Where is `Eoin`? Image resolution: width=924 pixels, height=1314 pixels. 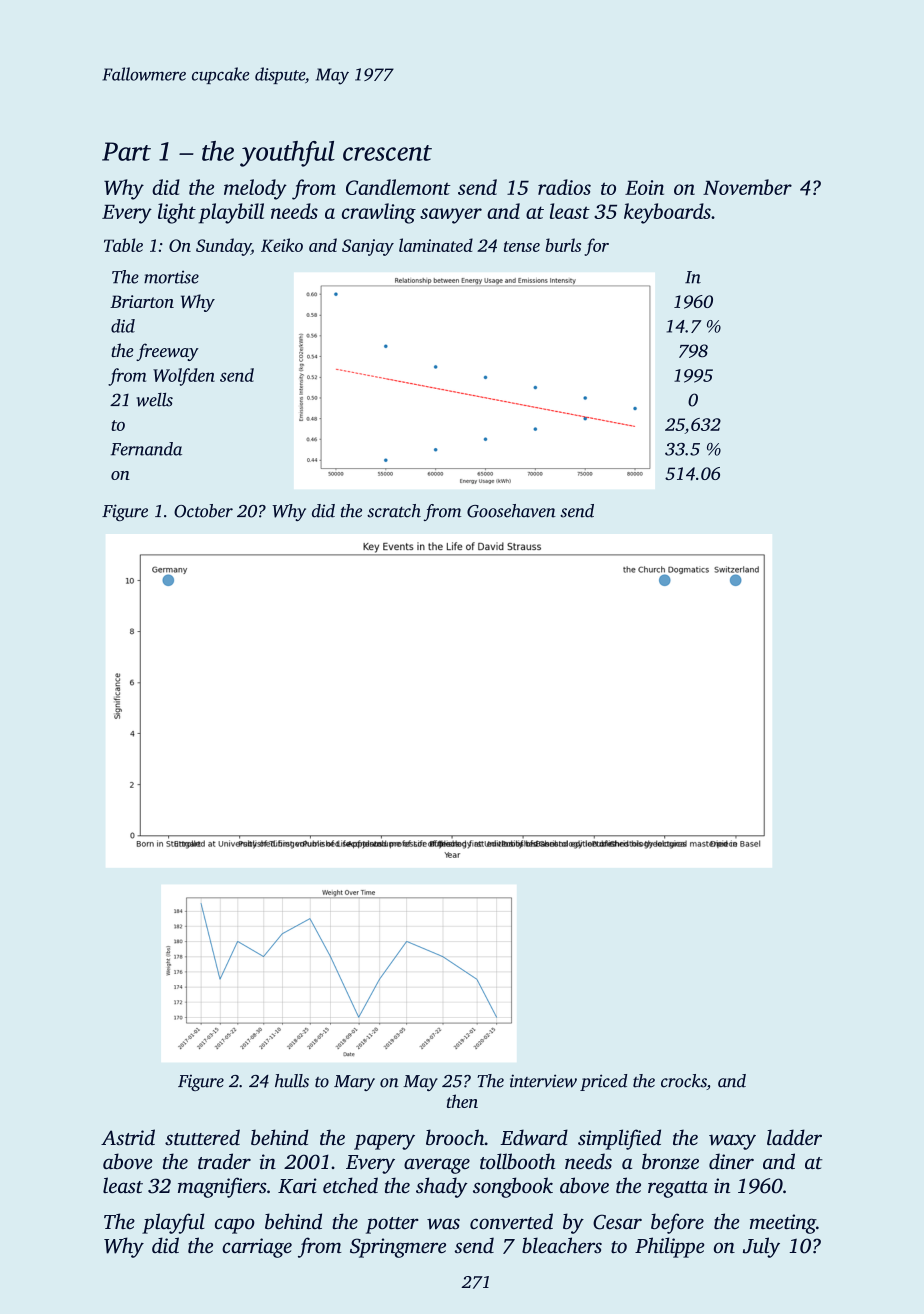 Eoin is located at coordinates (644, 187).
